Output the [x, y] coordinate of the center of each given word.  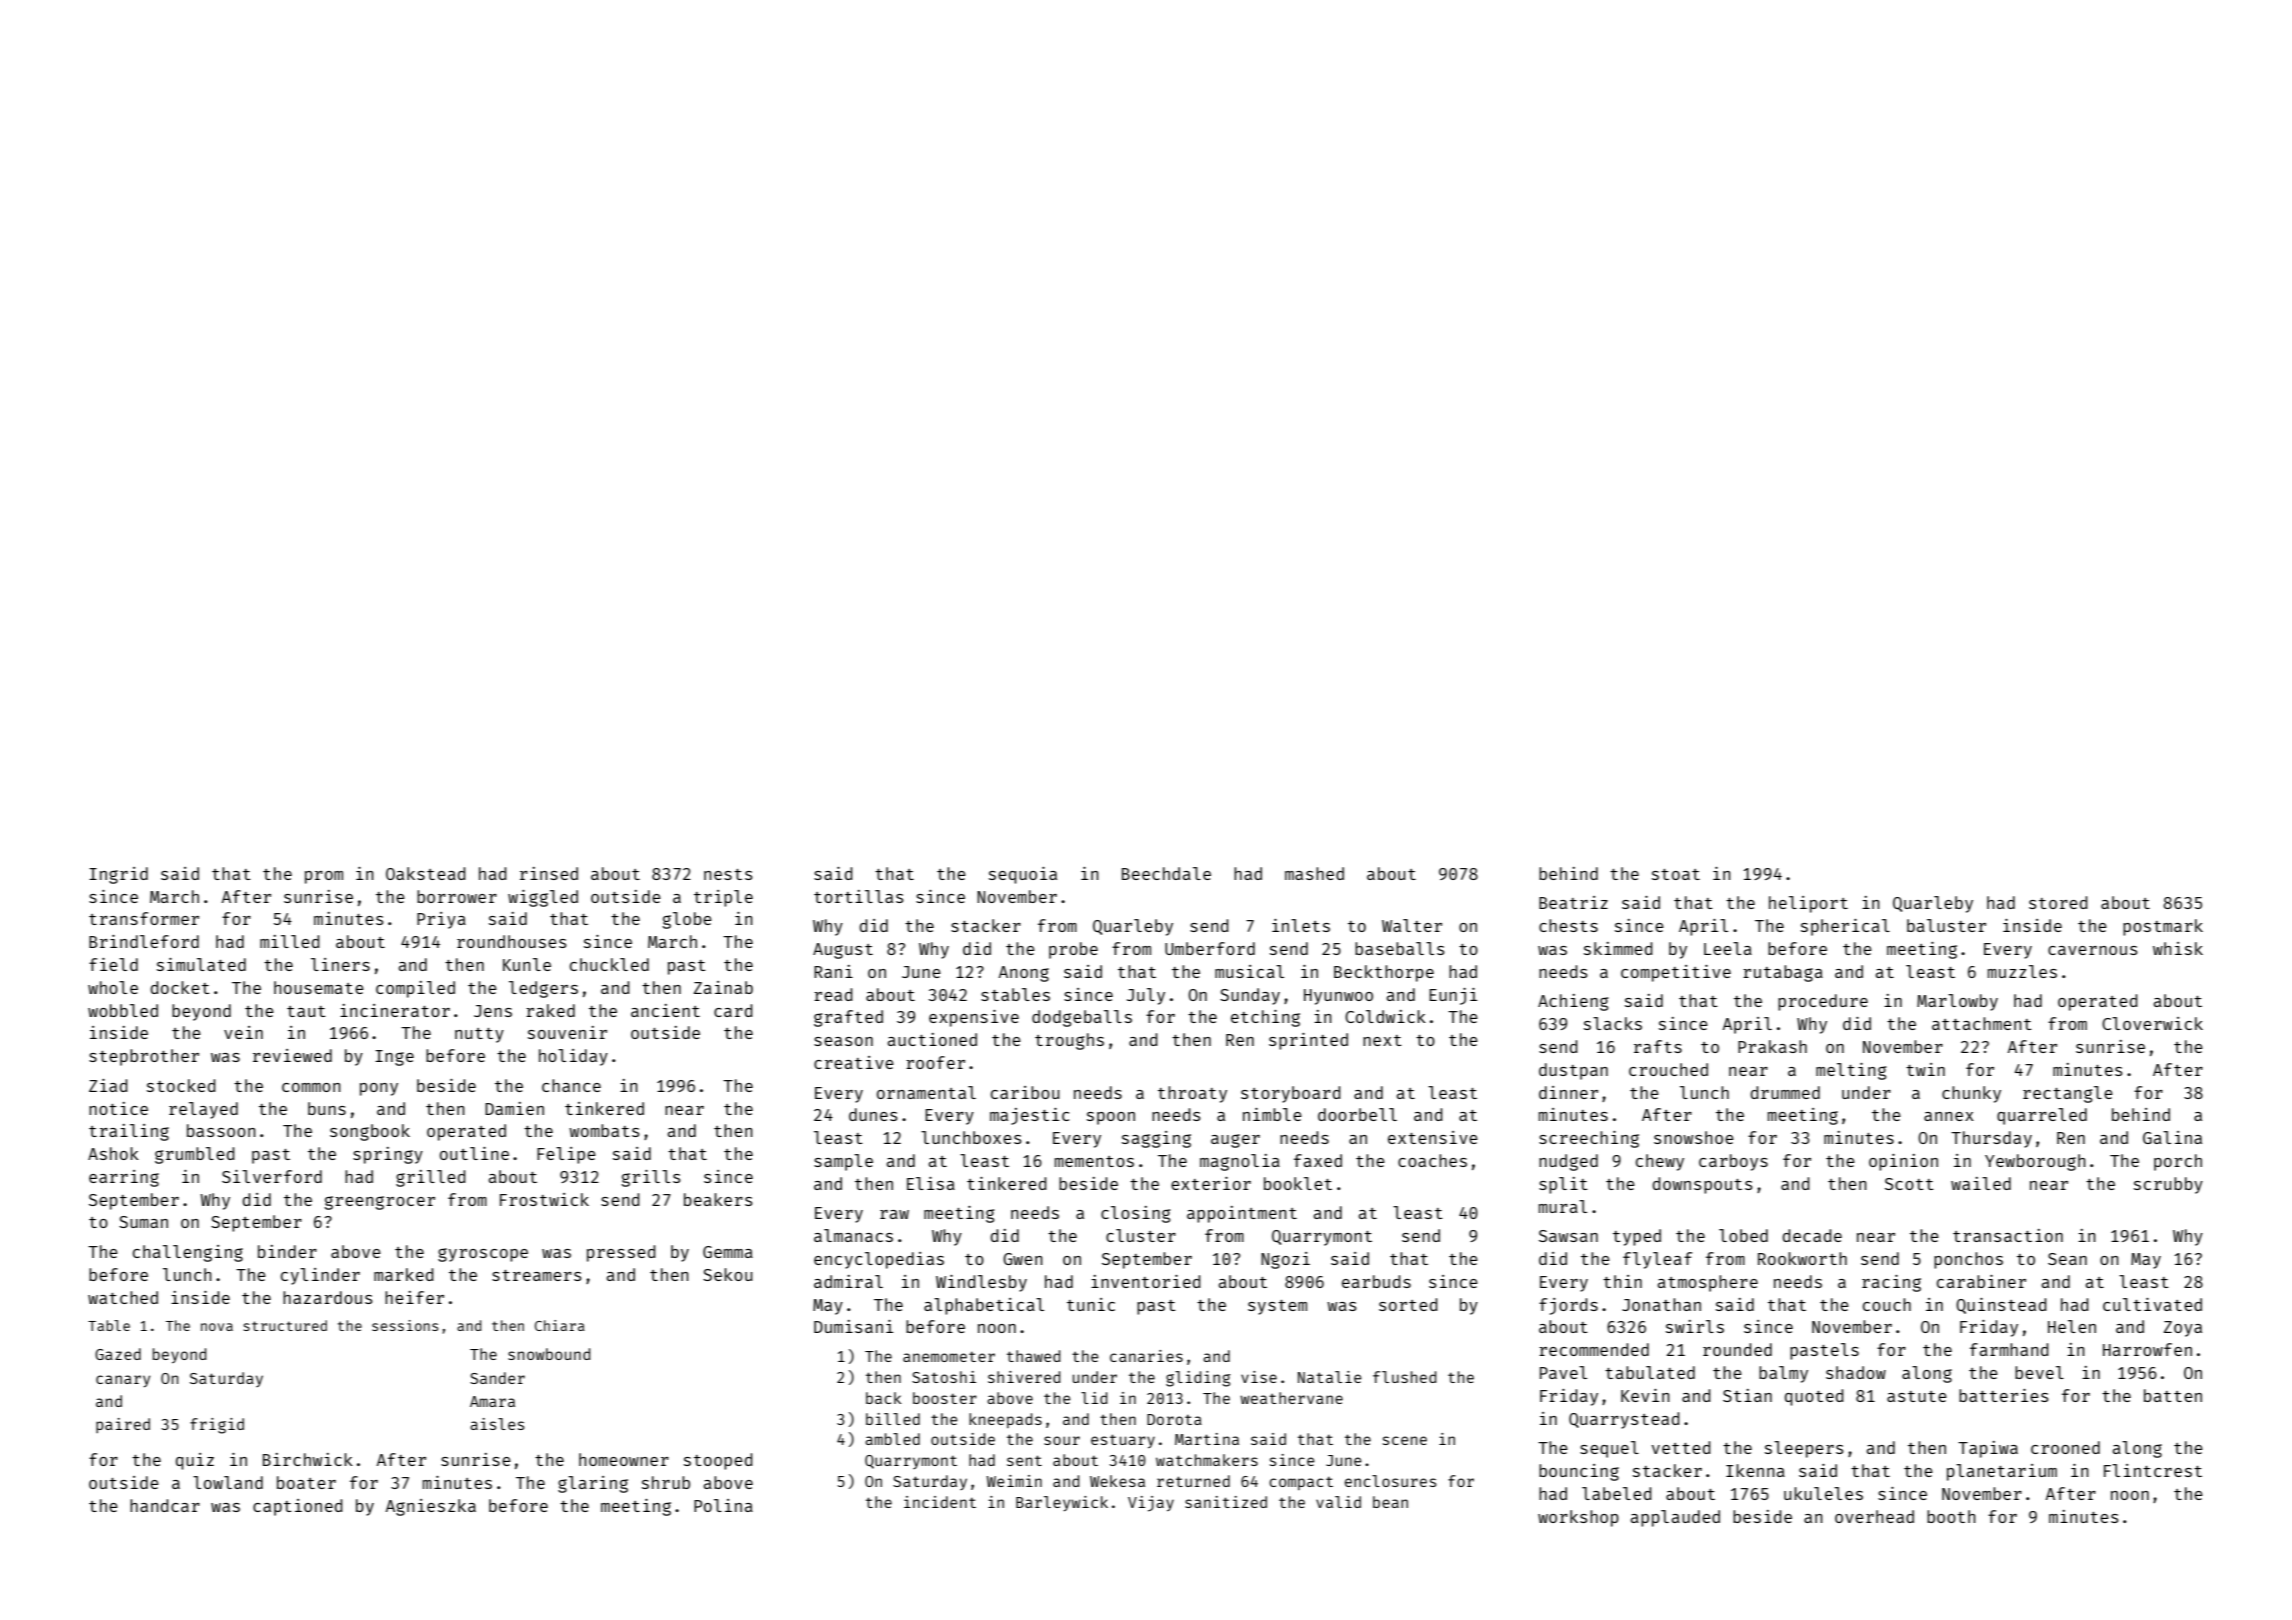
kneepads [1005, 1420]
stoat [1676, 874]
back [884, 1398]
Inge [394, 1058]
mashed [1314, 873]
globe [687, 920]
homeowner [624, 1459]
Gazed [118, 1354]
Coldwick [1385, 1016]
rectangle [2068, 1094]
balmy [1783, 1374]
